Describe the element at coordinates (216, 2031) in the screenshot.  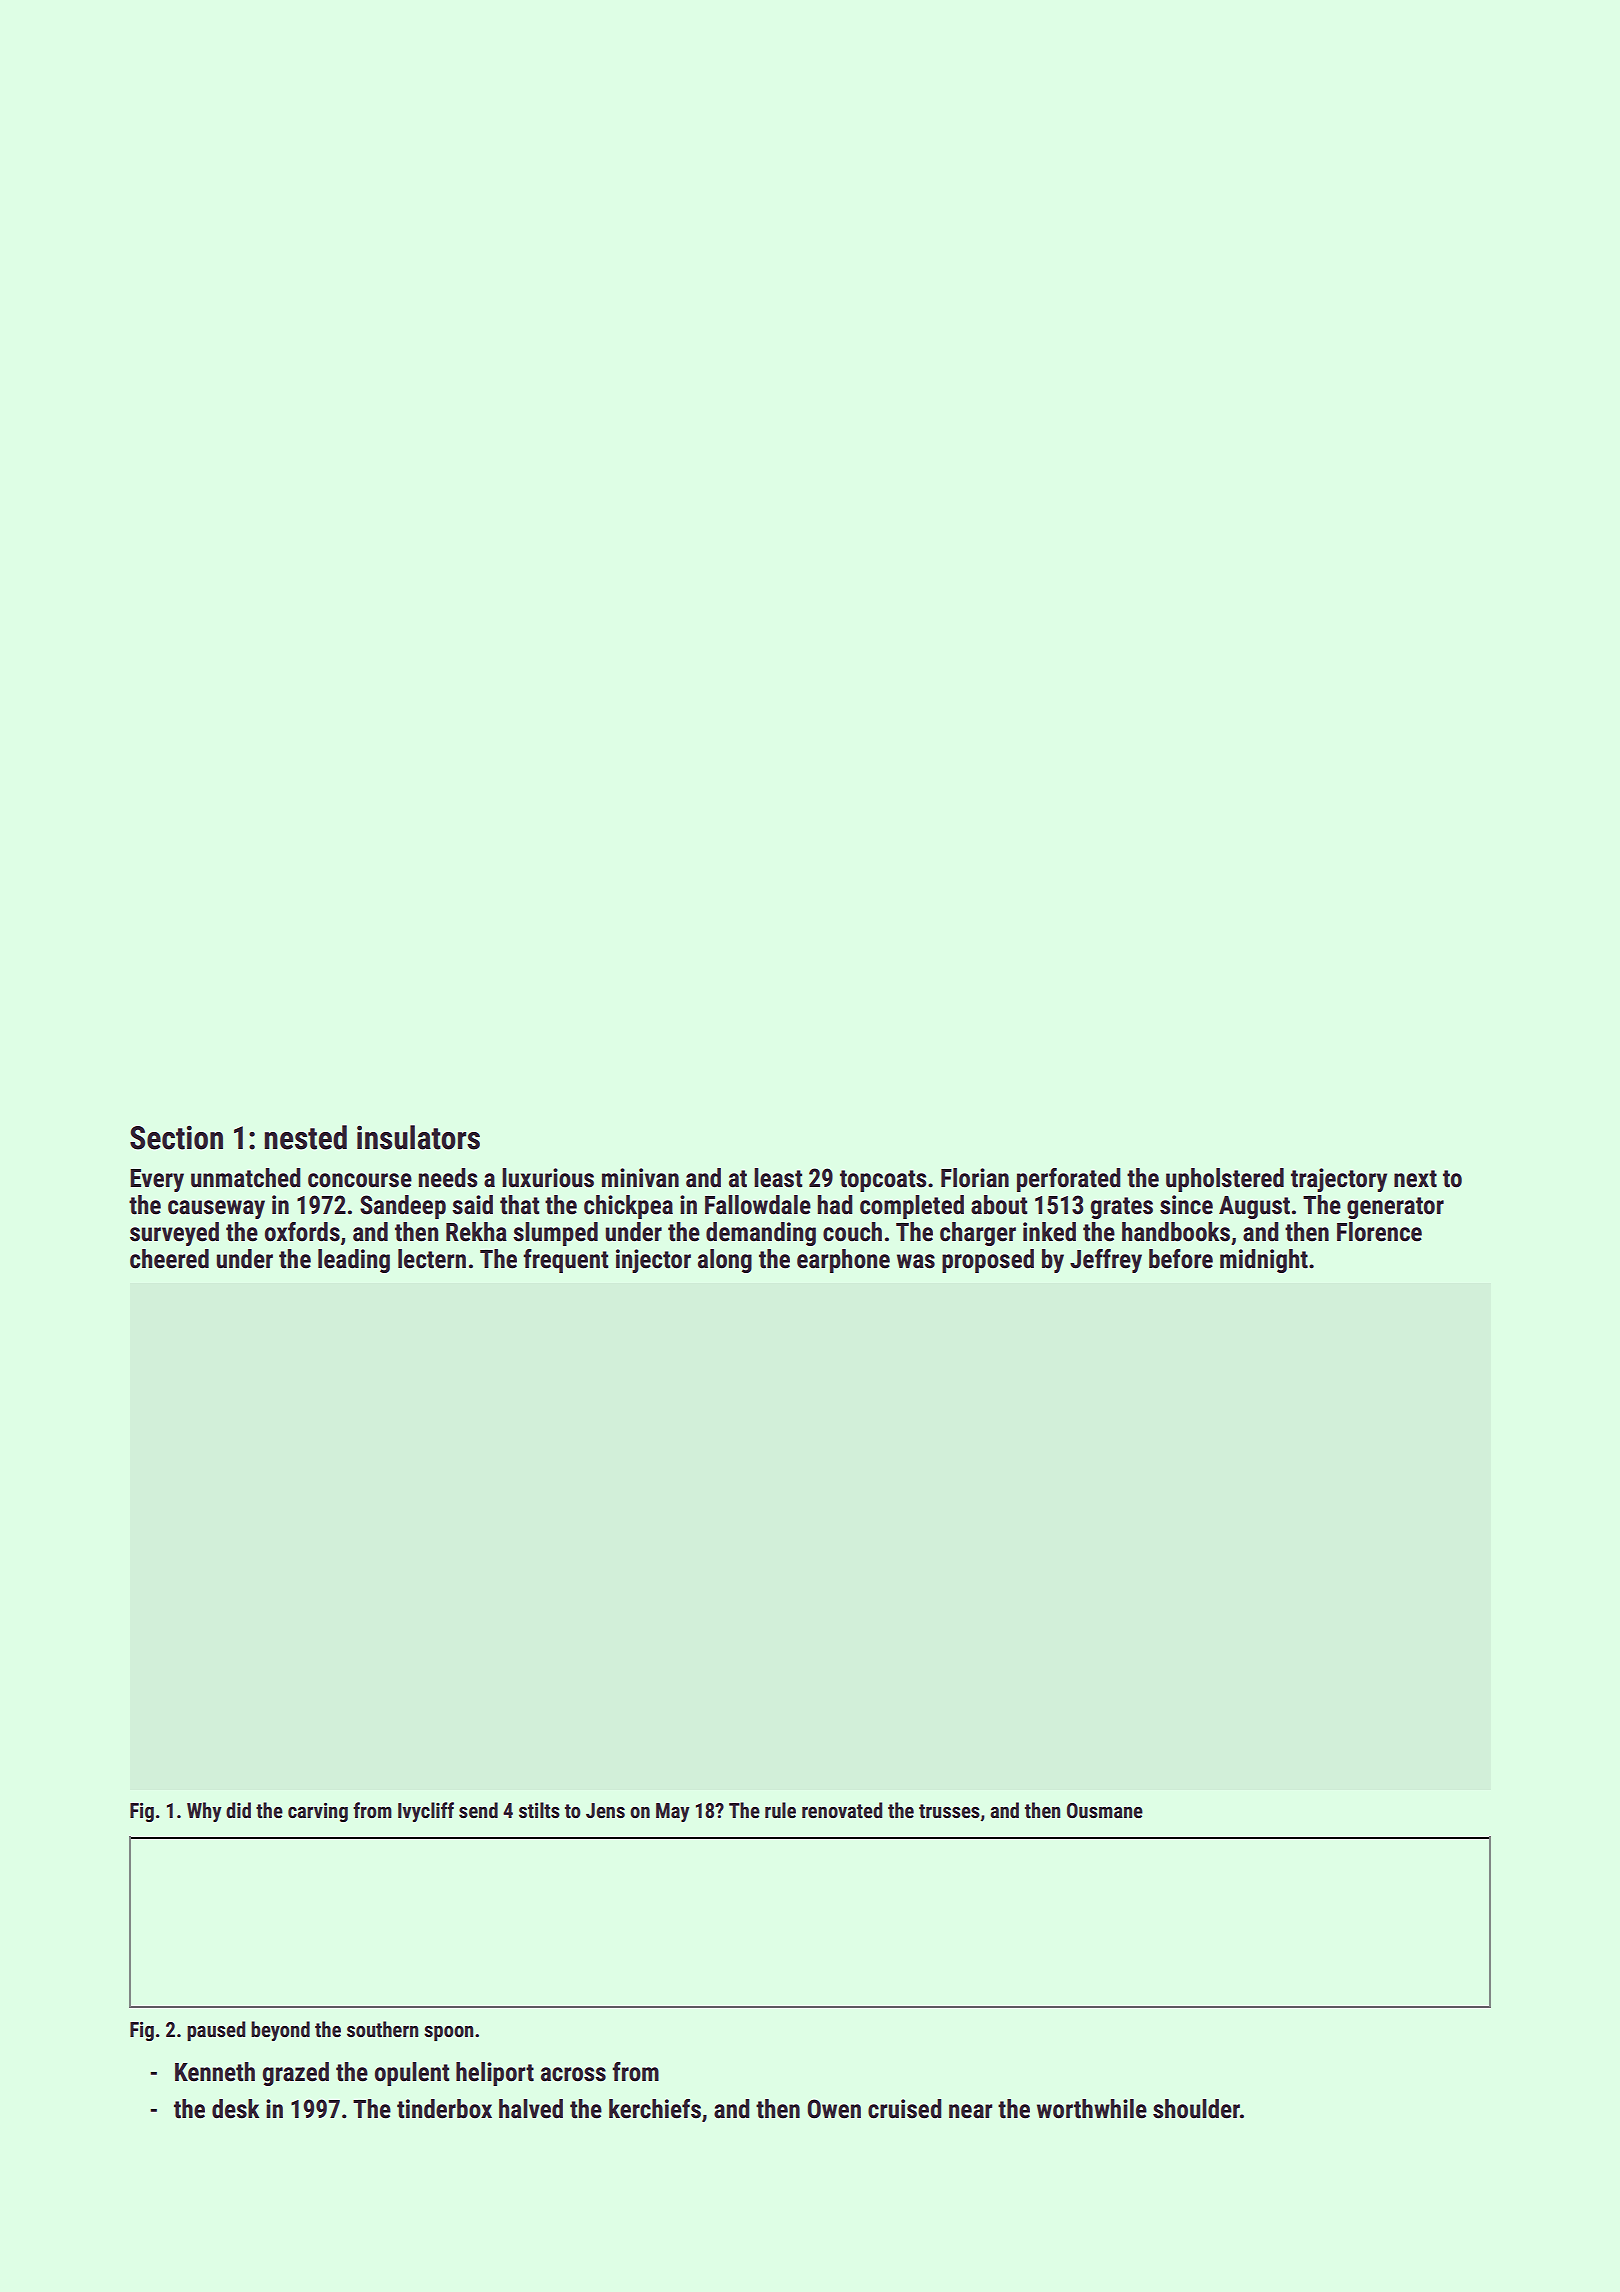
I see `paused` at that location.
